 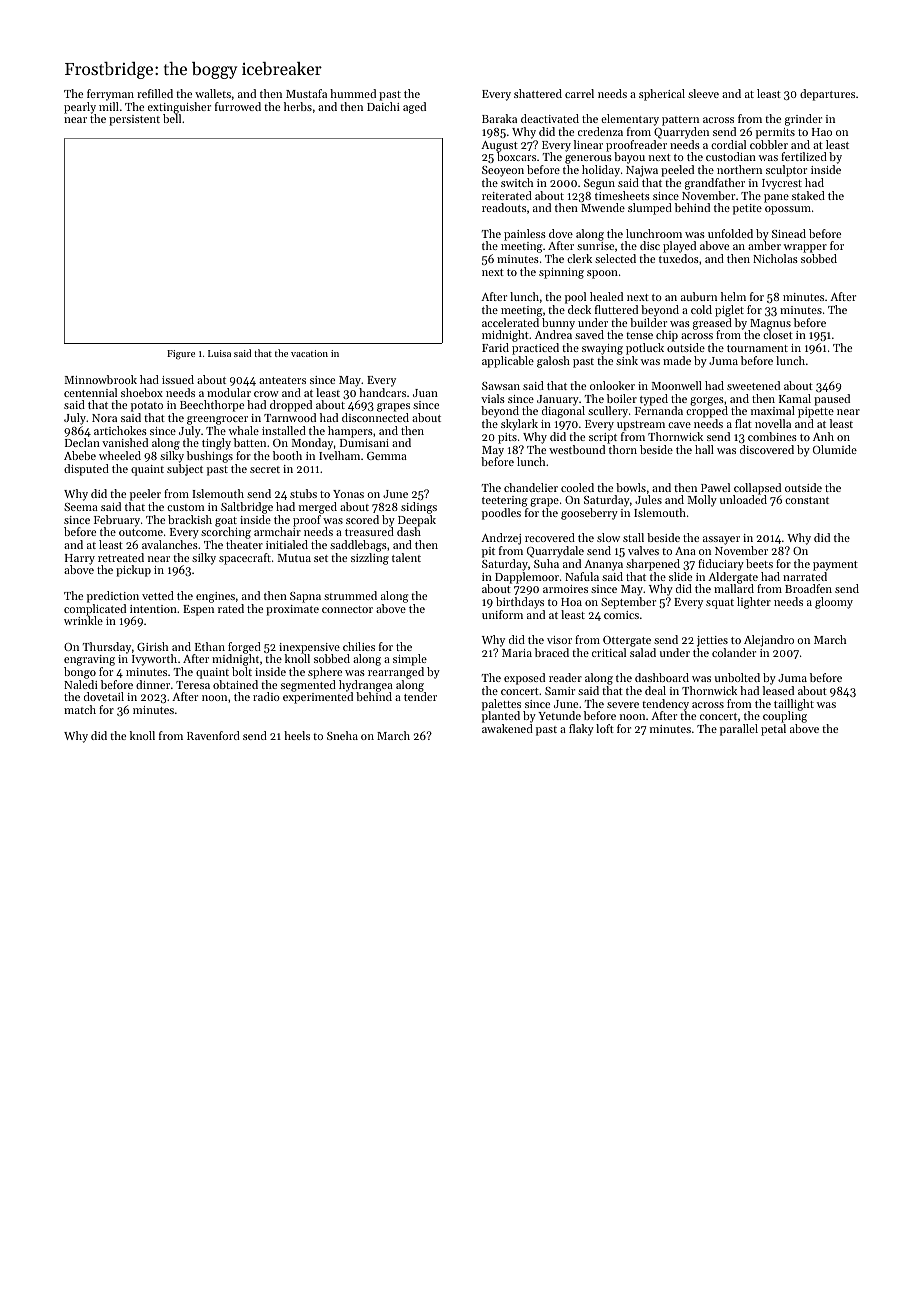 What do you see at coordinates (504, 501) in the screenshot?
I see `teetering` at bounding box center [504, 501].
